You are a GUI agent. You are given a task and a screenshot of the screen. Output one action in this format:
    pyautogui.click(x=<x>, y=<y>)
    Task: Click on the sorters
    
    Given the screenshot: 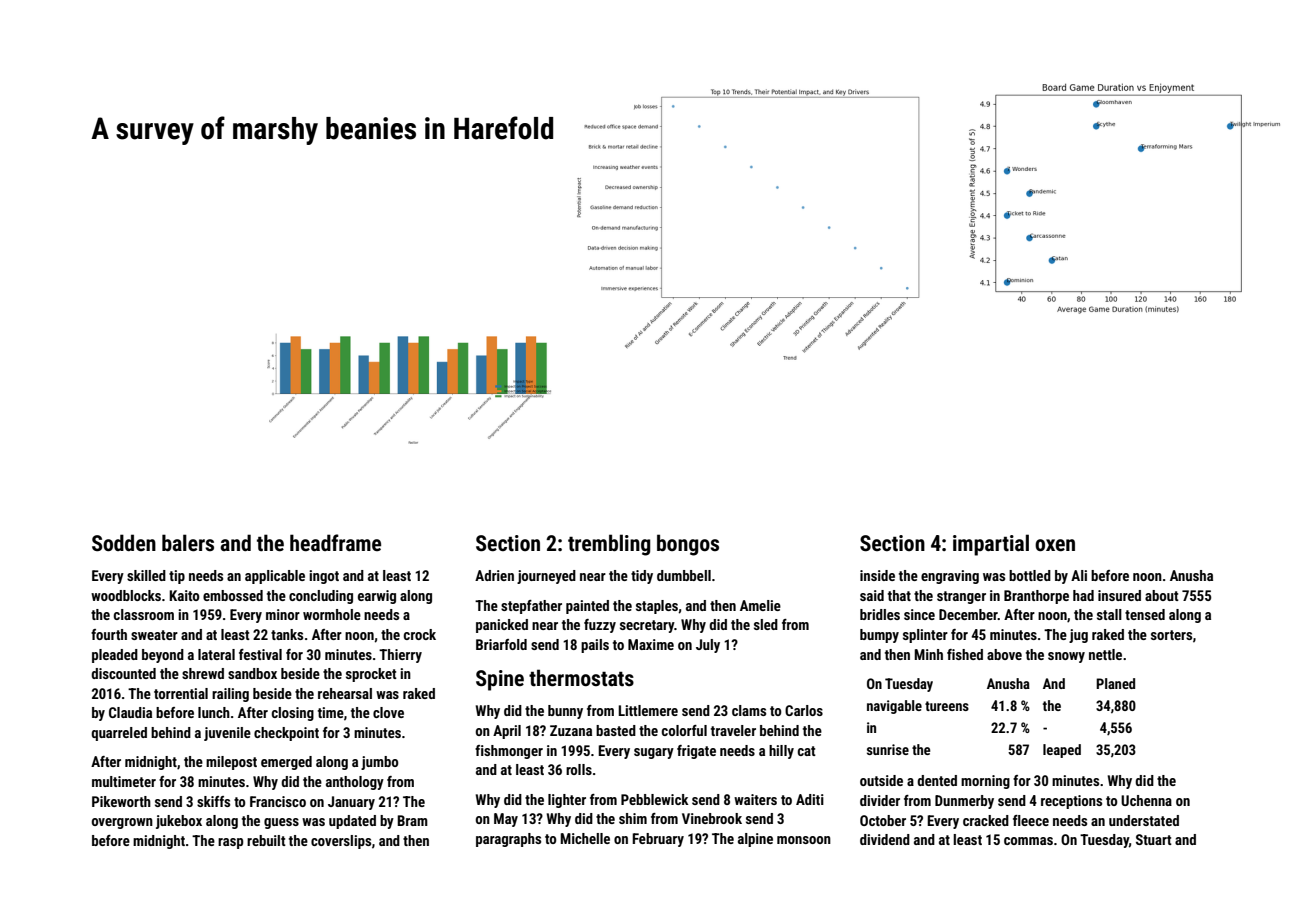 What is the action you would take?
    pyautogui.click(x=1171, y=635)
